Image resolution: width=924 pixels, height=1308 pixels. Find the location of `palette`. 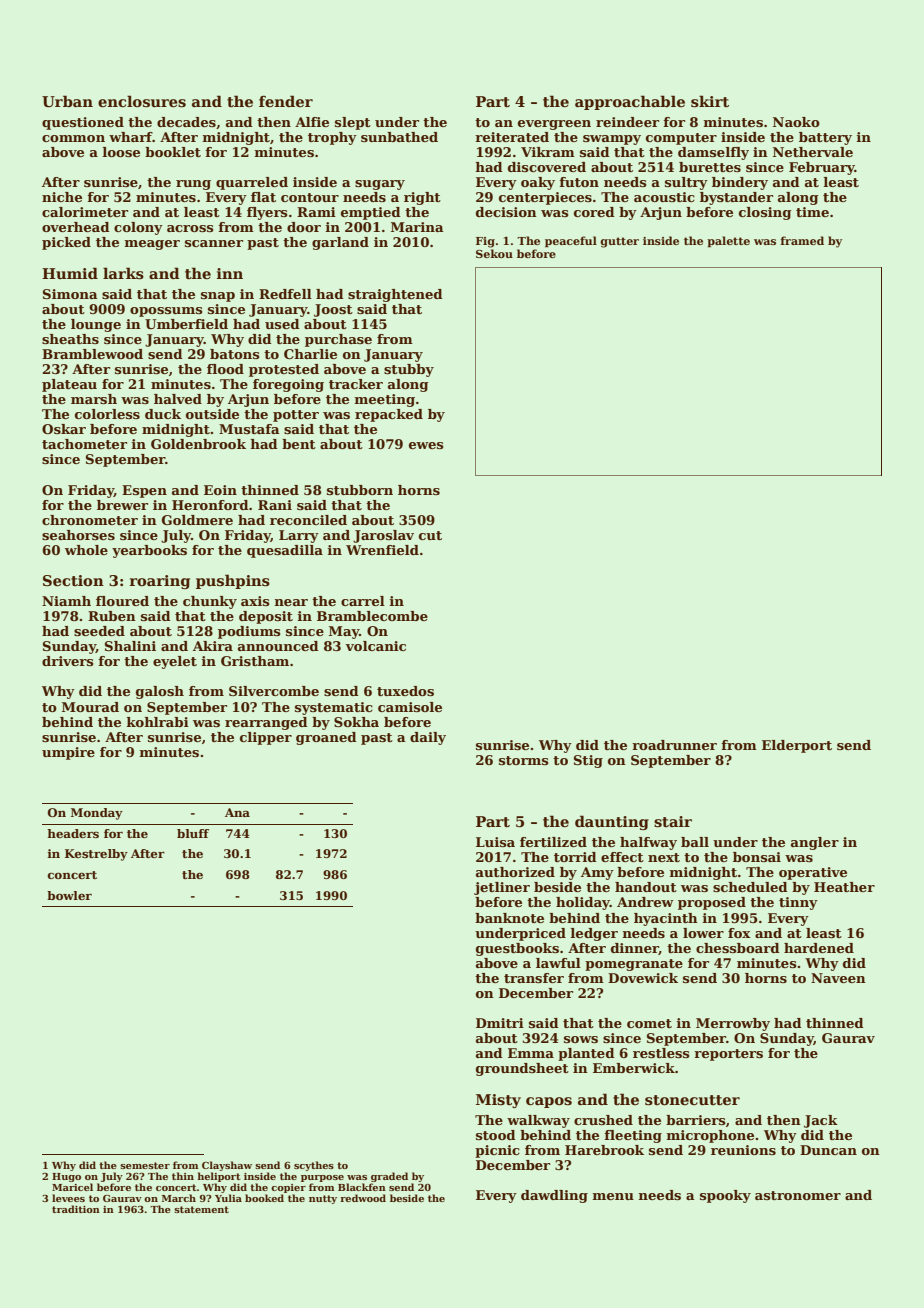

palette is located at coordinates (728, 242).
